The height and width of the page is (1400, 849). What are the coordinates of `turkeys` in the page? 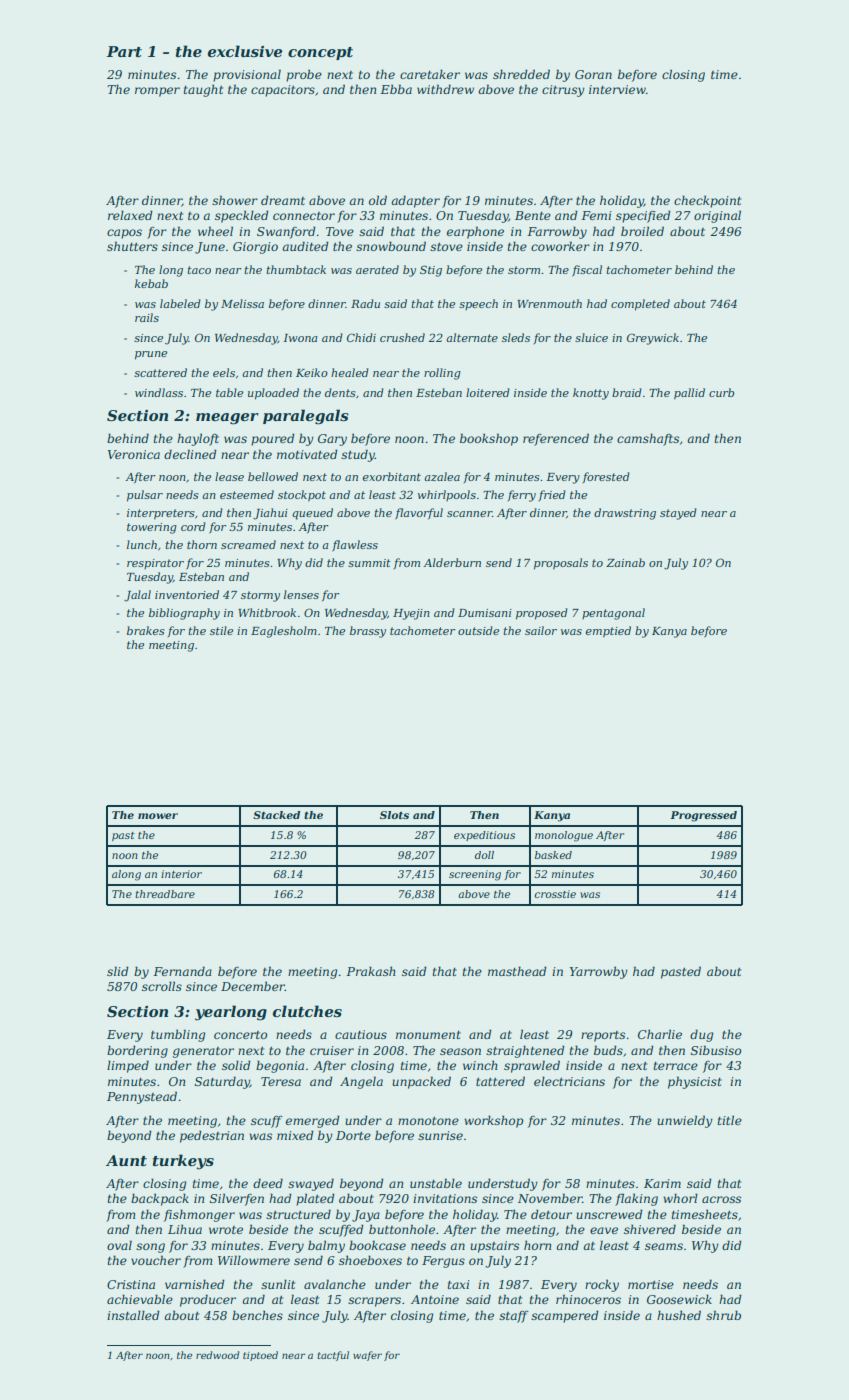 It's located at (183, 1162).
